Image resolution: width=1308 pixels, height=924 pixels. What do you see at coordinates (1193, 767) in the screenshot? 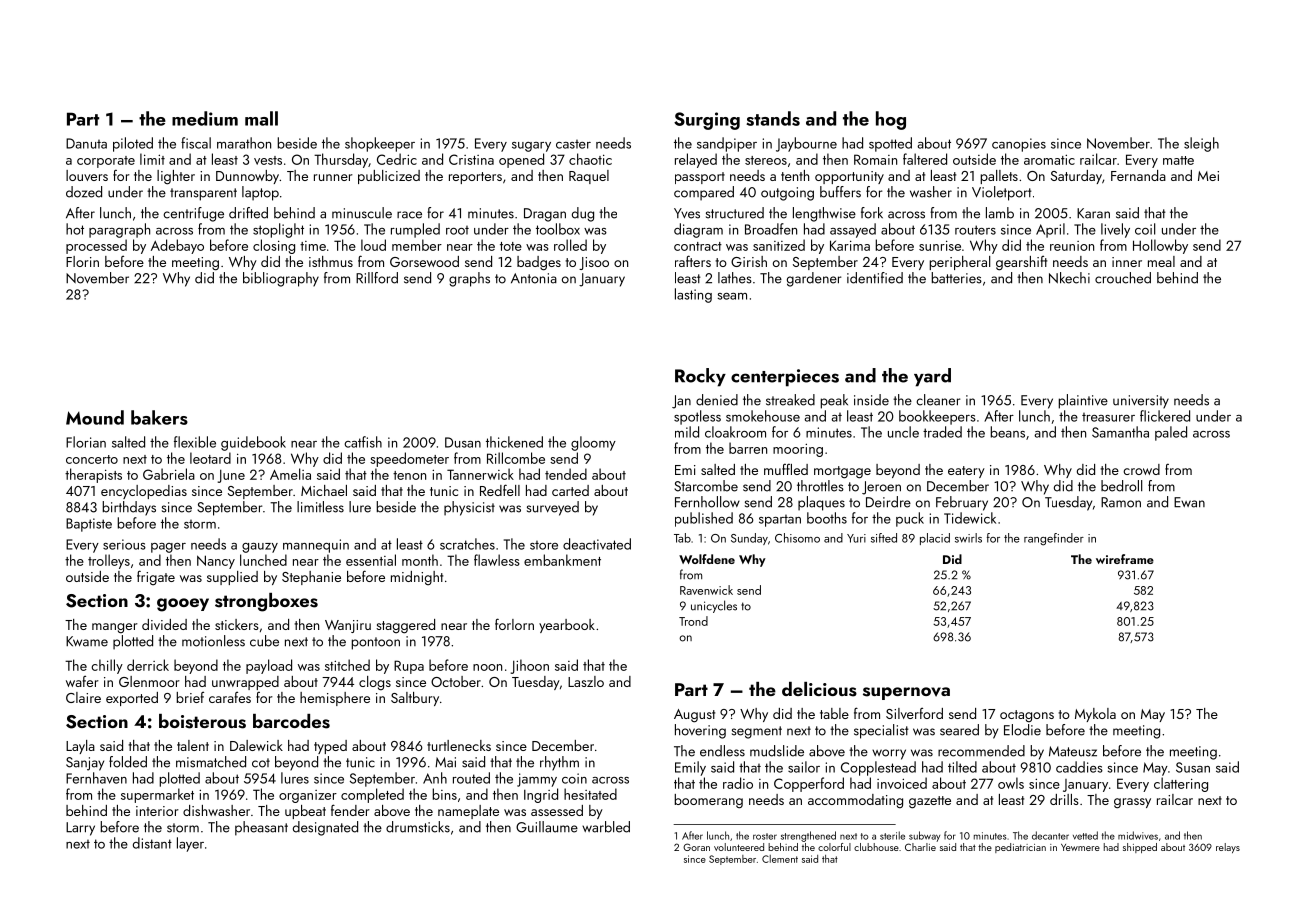
I see `Susan` at bounding box center [1193, 767].
